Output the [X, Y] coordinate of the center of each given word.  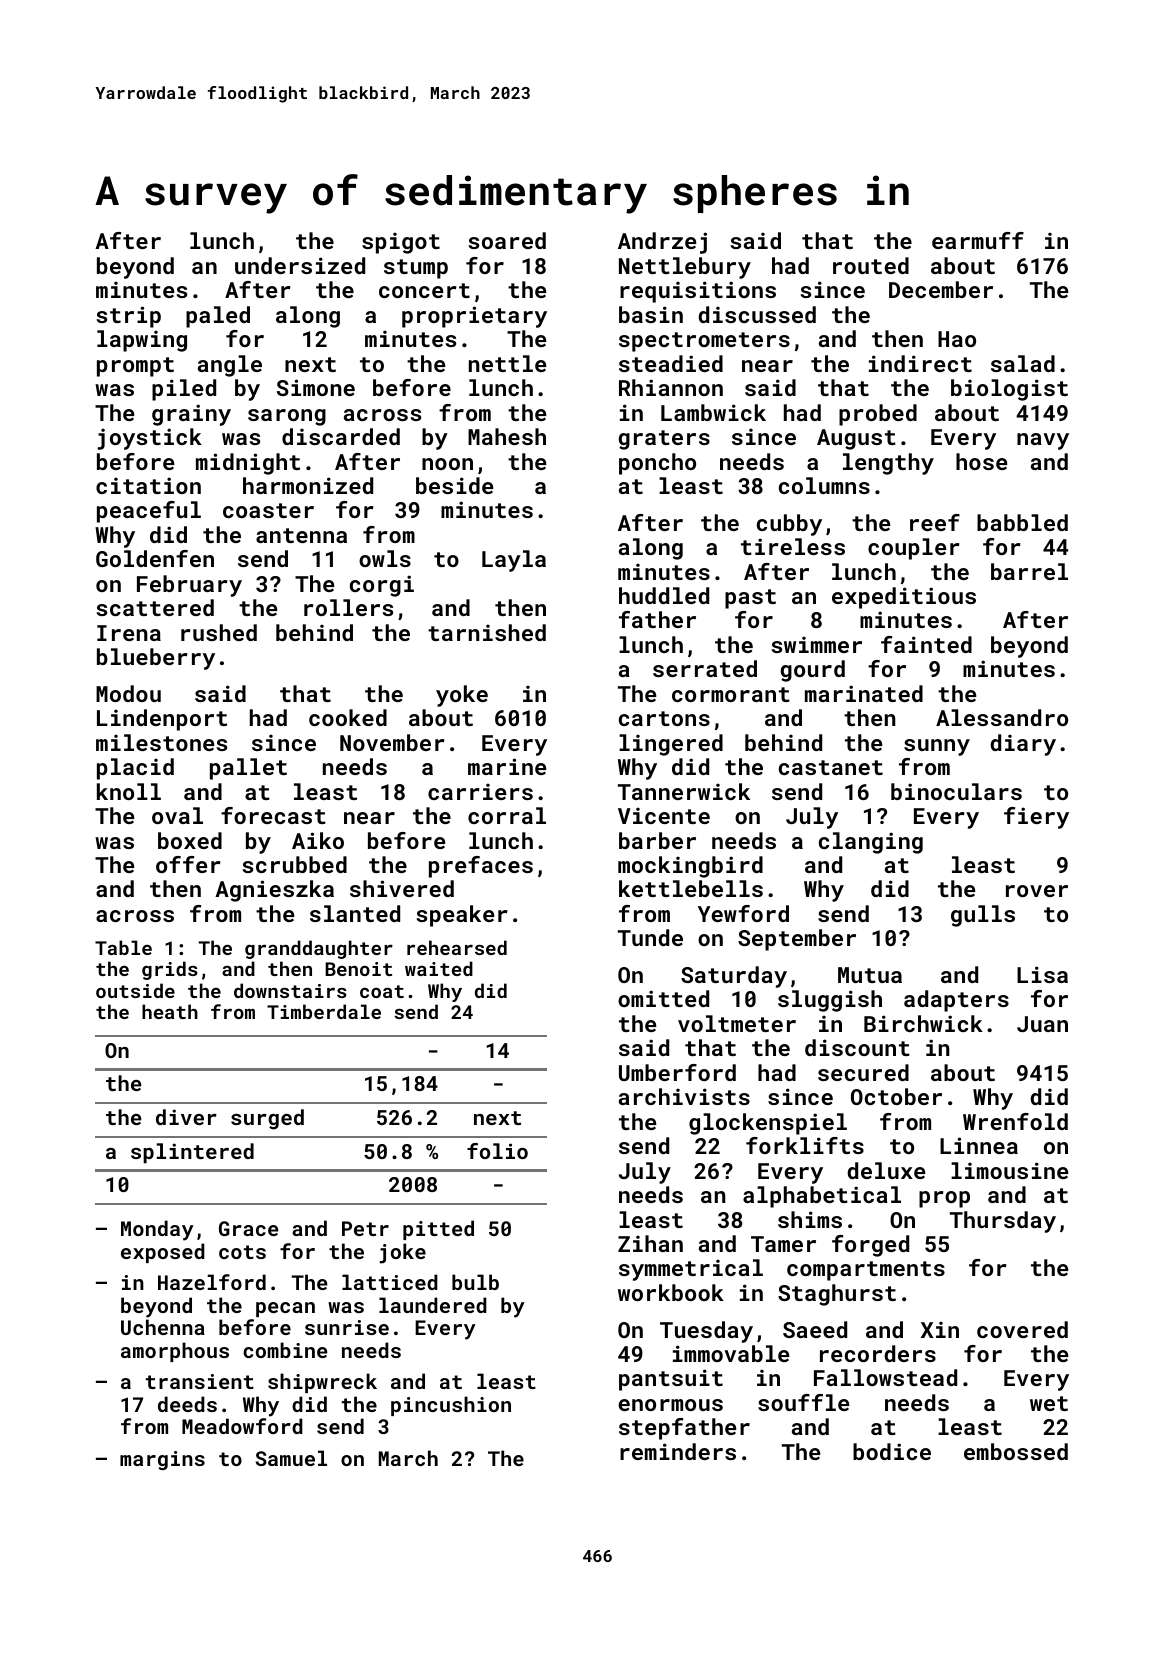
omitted [663, 998]
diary [1023, 745]
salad [1023, 363]
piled [184, 390]
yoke [462, 696]
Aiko [318, 840]
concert [424, 290]
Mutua [870, 975]
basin [651, 314]
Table [123, 947]
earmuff [978, 240]
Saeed [815, 1329]
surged [267, 1119]
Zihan [650, 1243]
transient [200, 1381]
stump [416, 269]
